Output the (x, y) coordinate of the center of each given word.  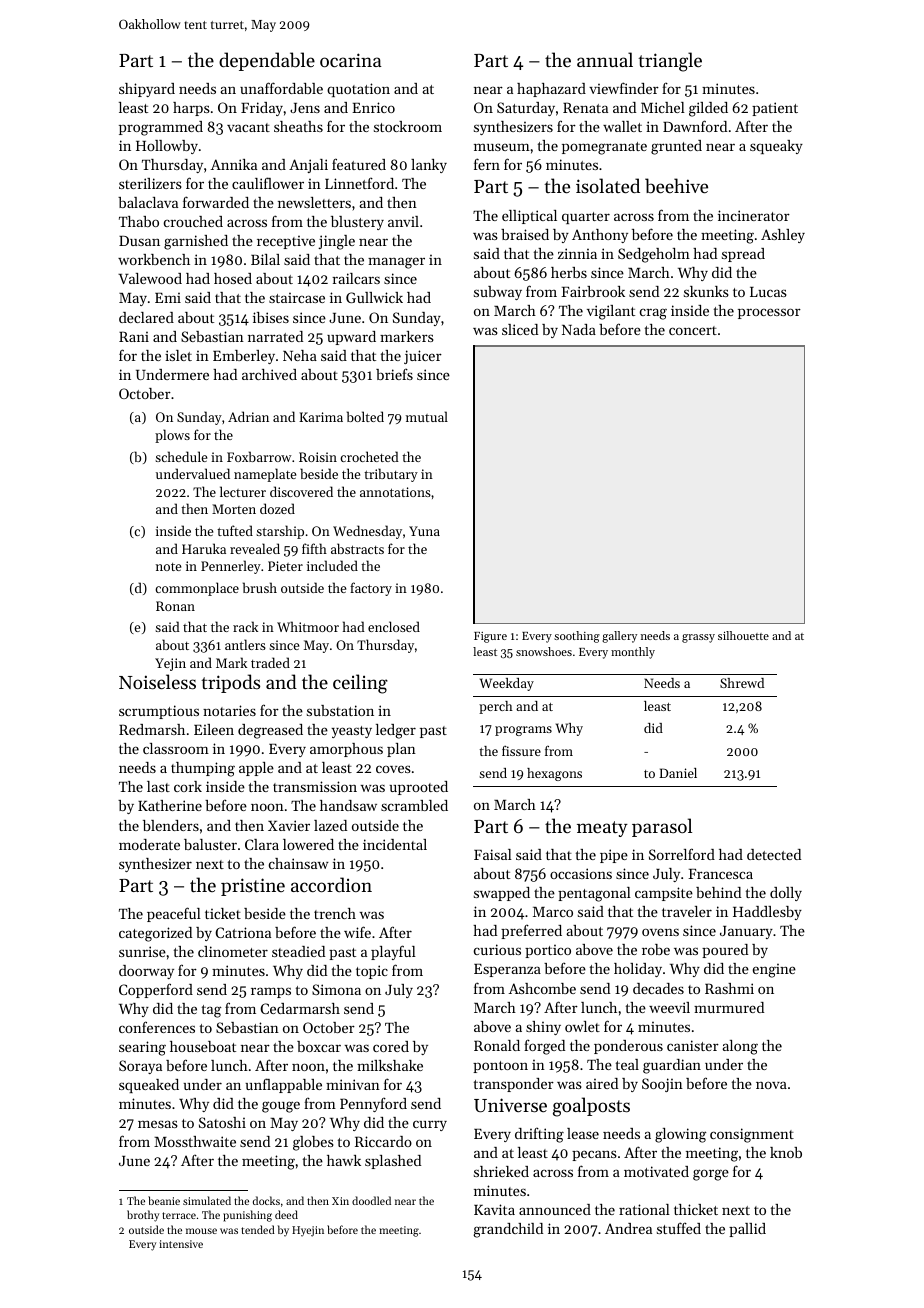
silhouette (743, 635)
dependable (267, 61)
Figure (490, 637)
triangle (670, 62)
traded (270, 662)
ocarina (351, 60)
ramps (271, 992)
